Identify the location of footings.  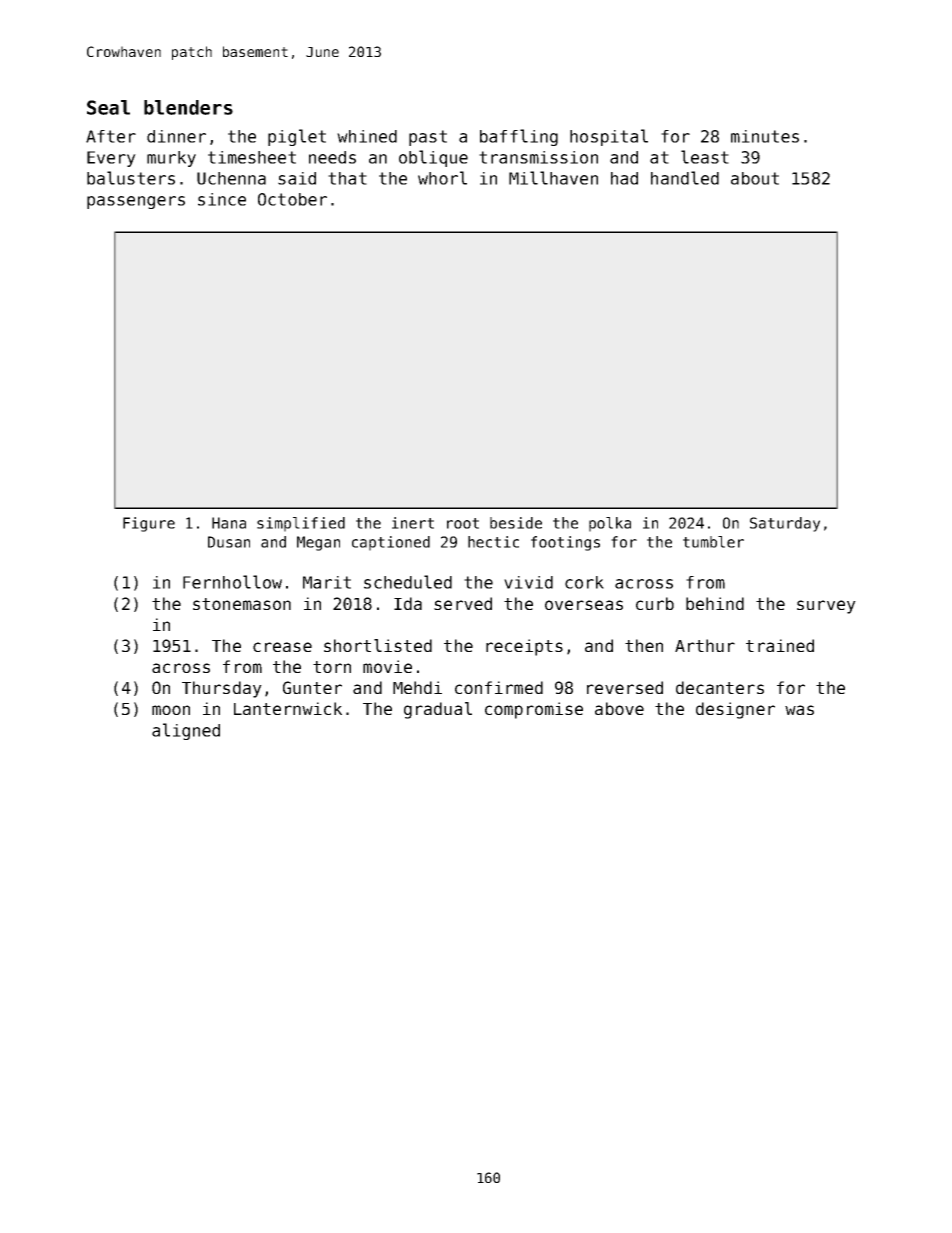
(565, 543).
